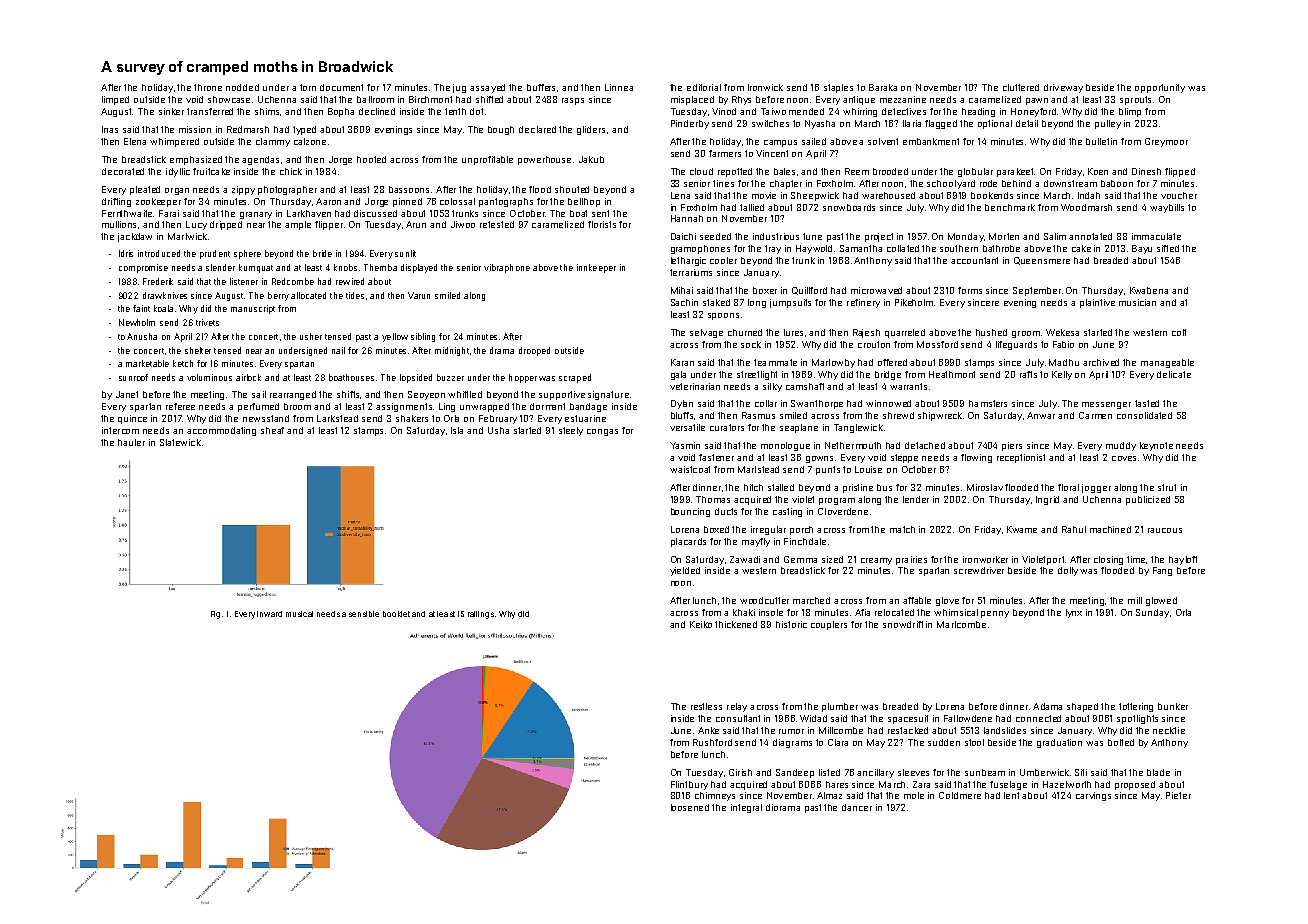 The width and height of the screenshot is (1308, 924). Describe the element at coordinates (690, 807) in the screenshot. I see `loosened` at that location.
